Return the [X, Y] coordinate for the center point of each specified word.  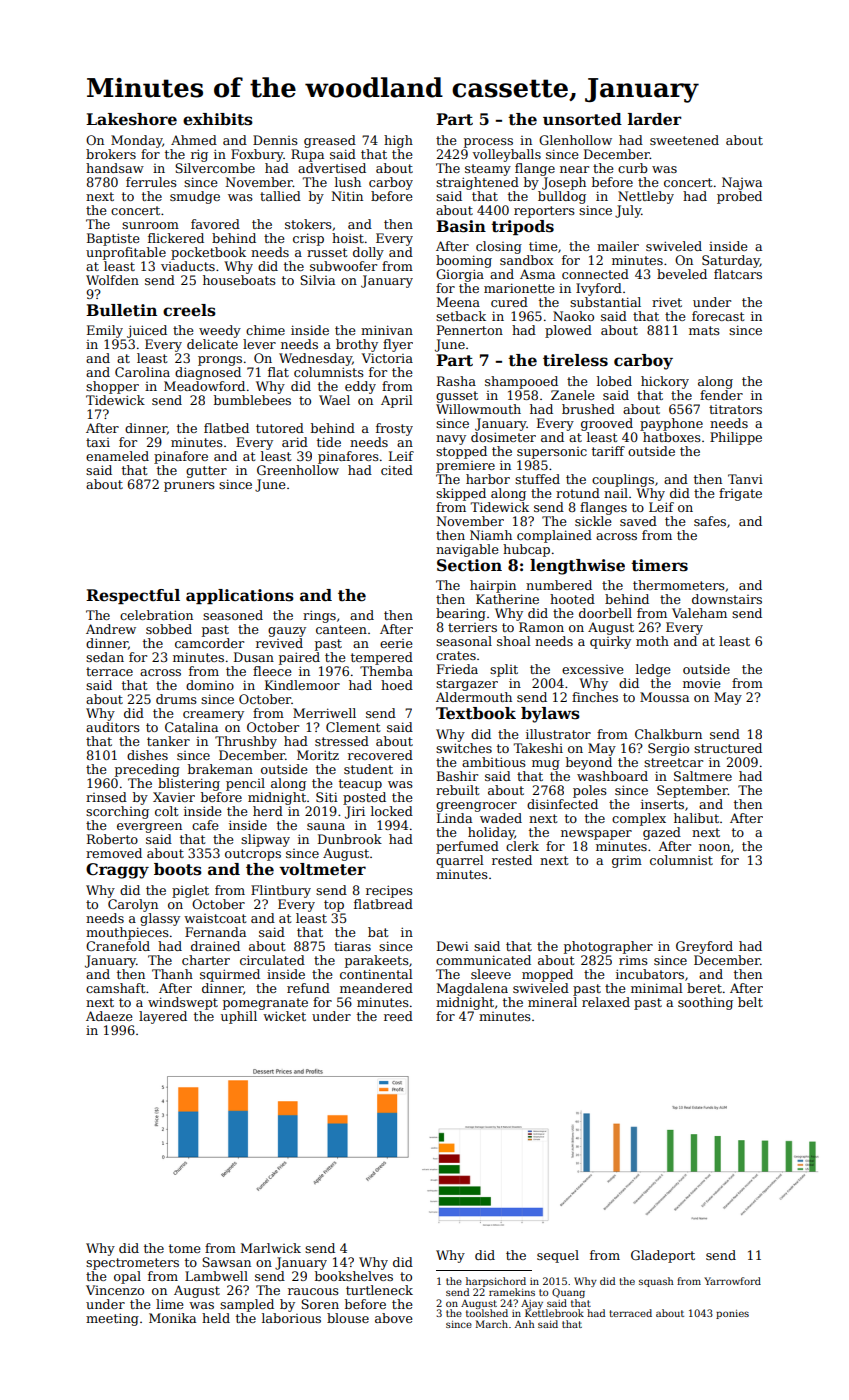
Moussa [664, 697]
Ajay [532, 1304]
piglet [190, 891]
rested [512, 860]
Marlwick [271, 1248]
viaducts [188, 266]
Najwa [742, 183]
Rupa [307, 155]
